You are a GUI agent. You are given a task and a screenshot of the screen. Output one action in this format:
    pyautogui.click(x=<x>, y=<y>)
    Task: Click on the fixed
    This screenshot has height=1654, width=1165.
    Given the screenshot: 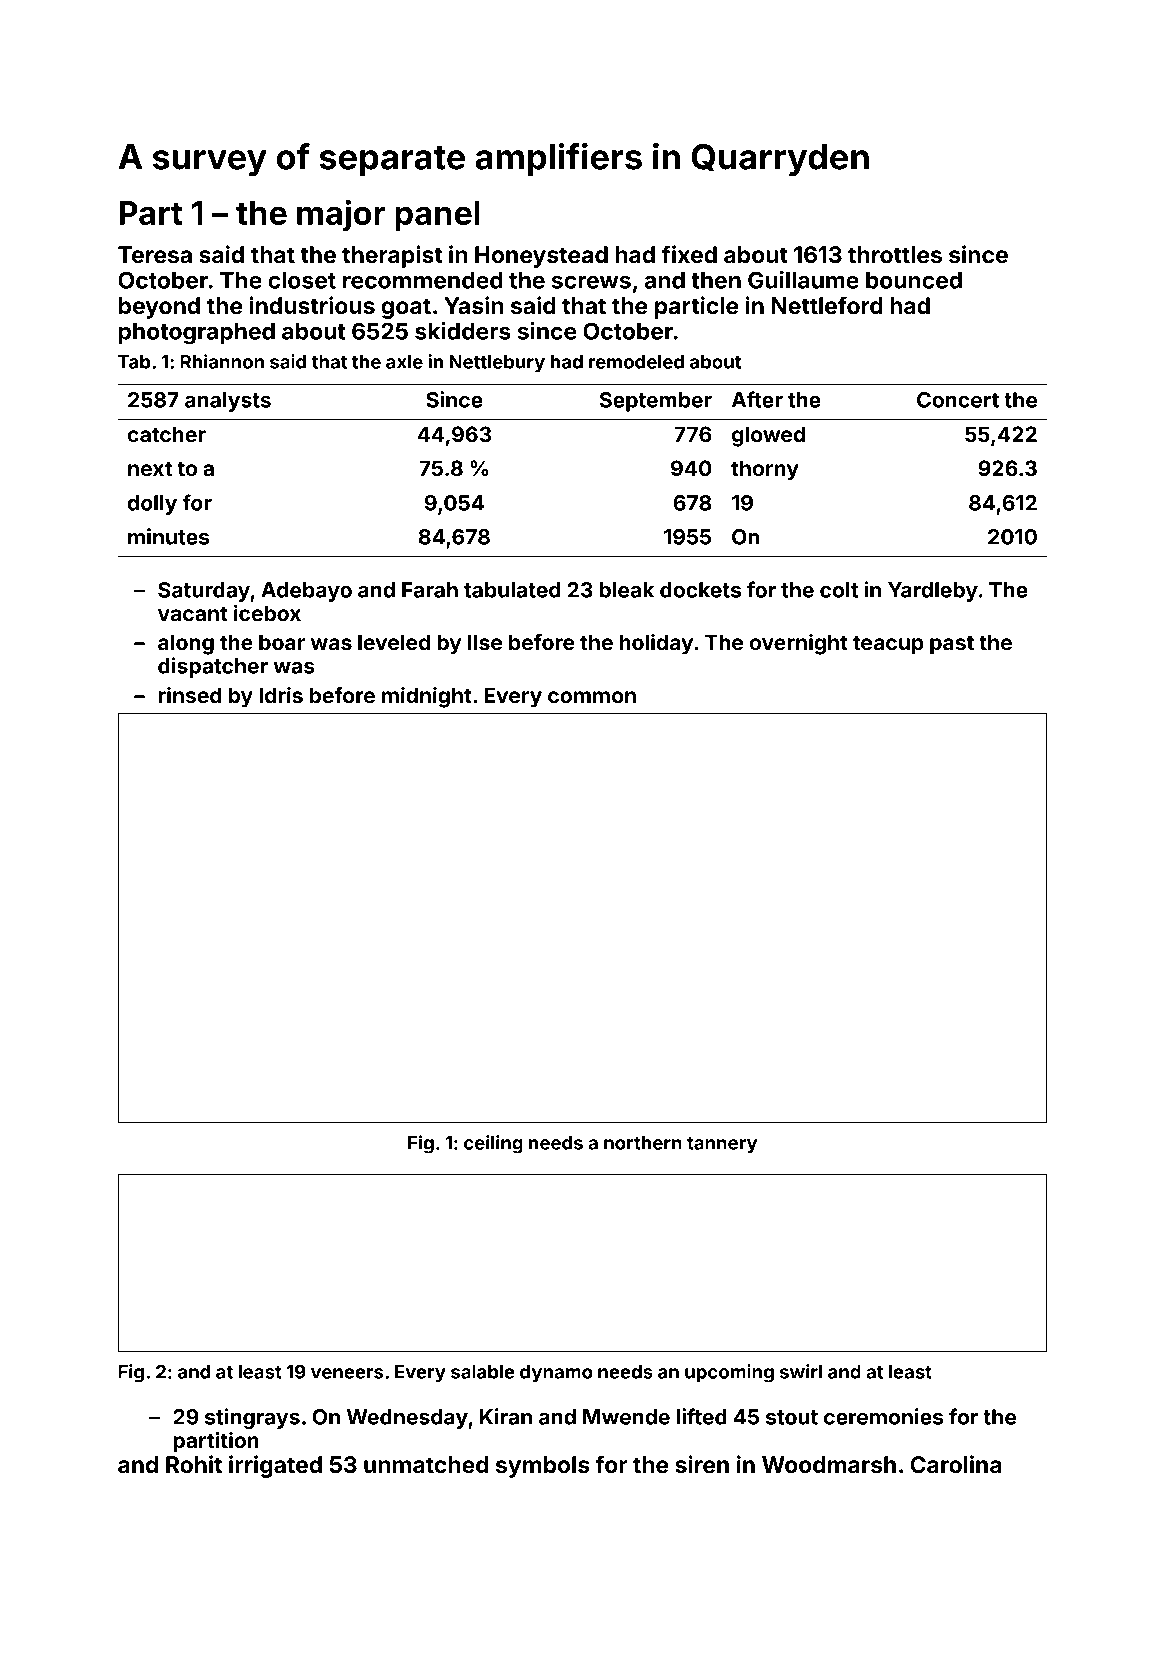 What is the action you would take?
    pyautogui.click(x=689, y=254)
